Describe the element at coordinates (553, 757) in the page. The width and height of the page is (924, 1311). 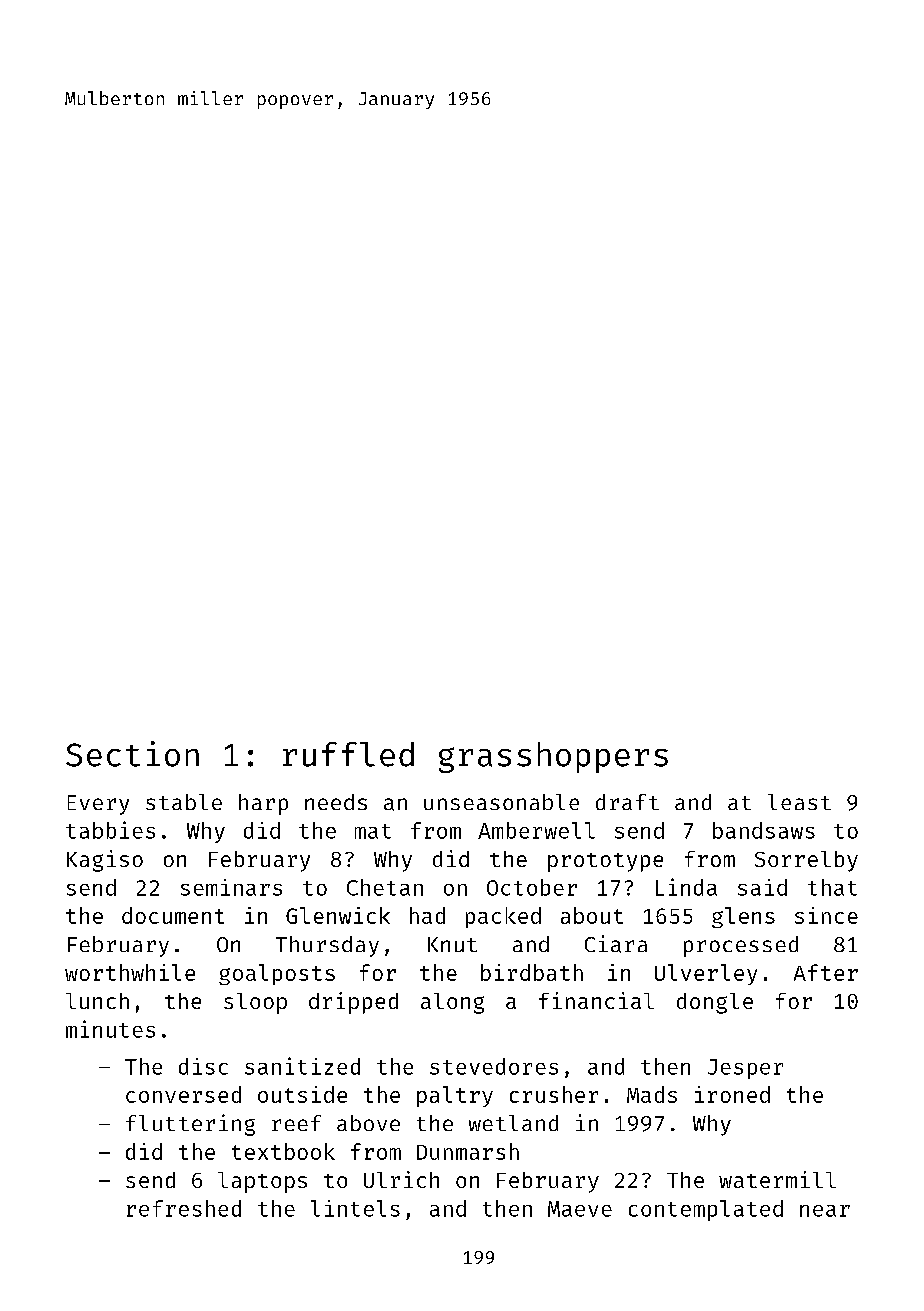
I see `grasshoppers` at that location.
